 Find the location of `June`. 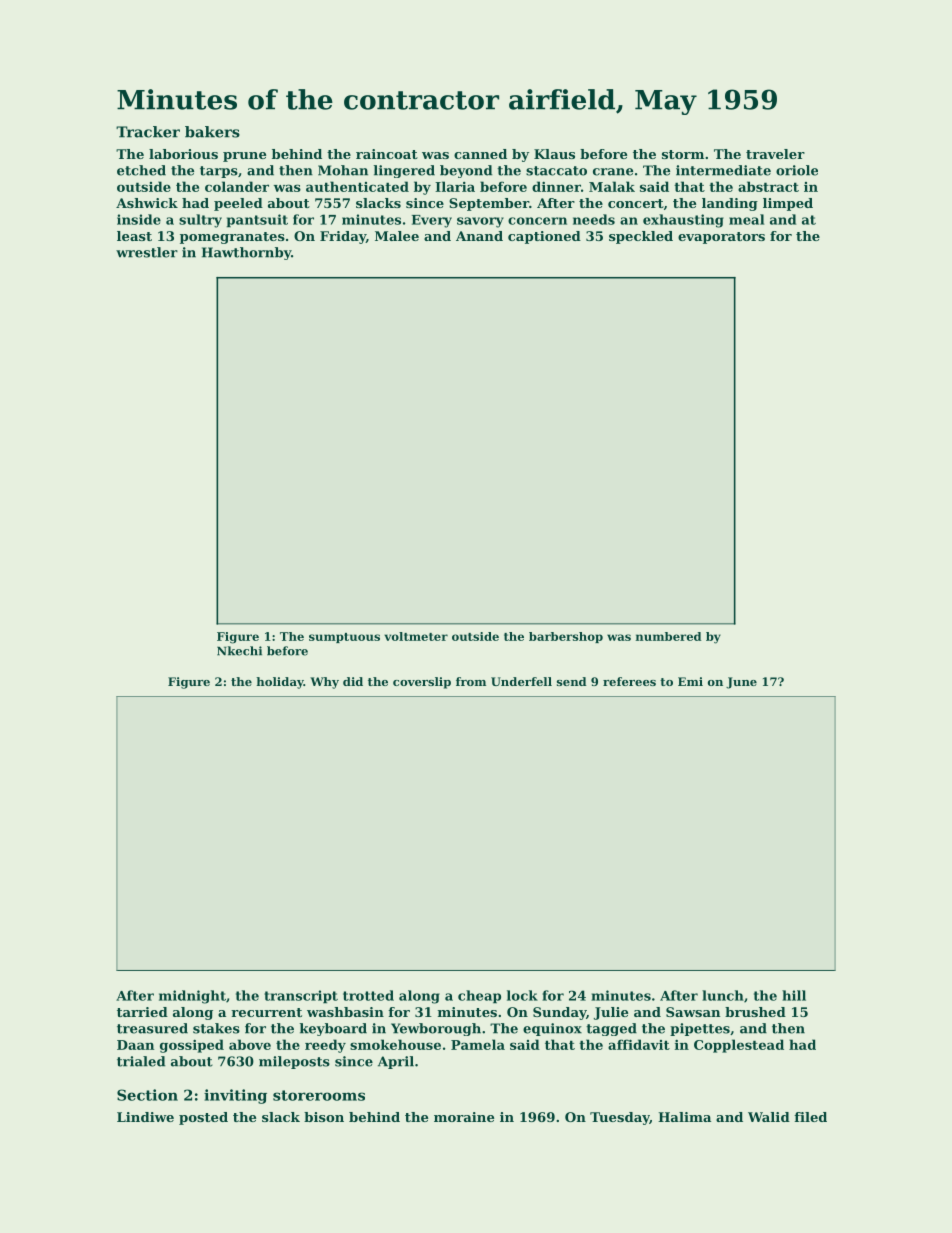

June is located at coordinates (741, 683).
